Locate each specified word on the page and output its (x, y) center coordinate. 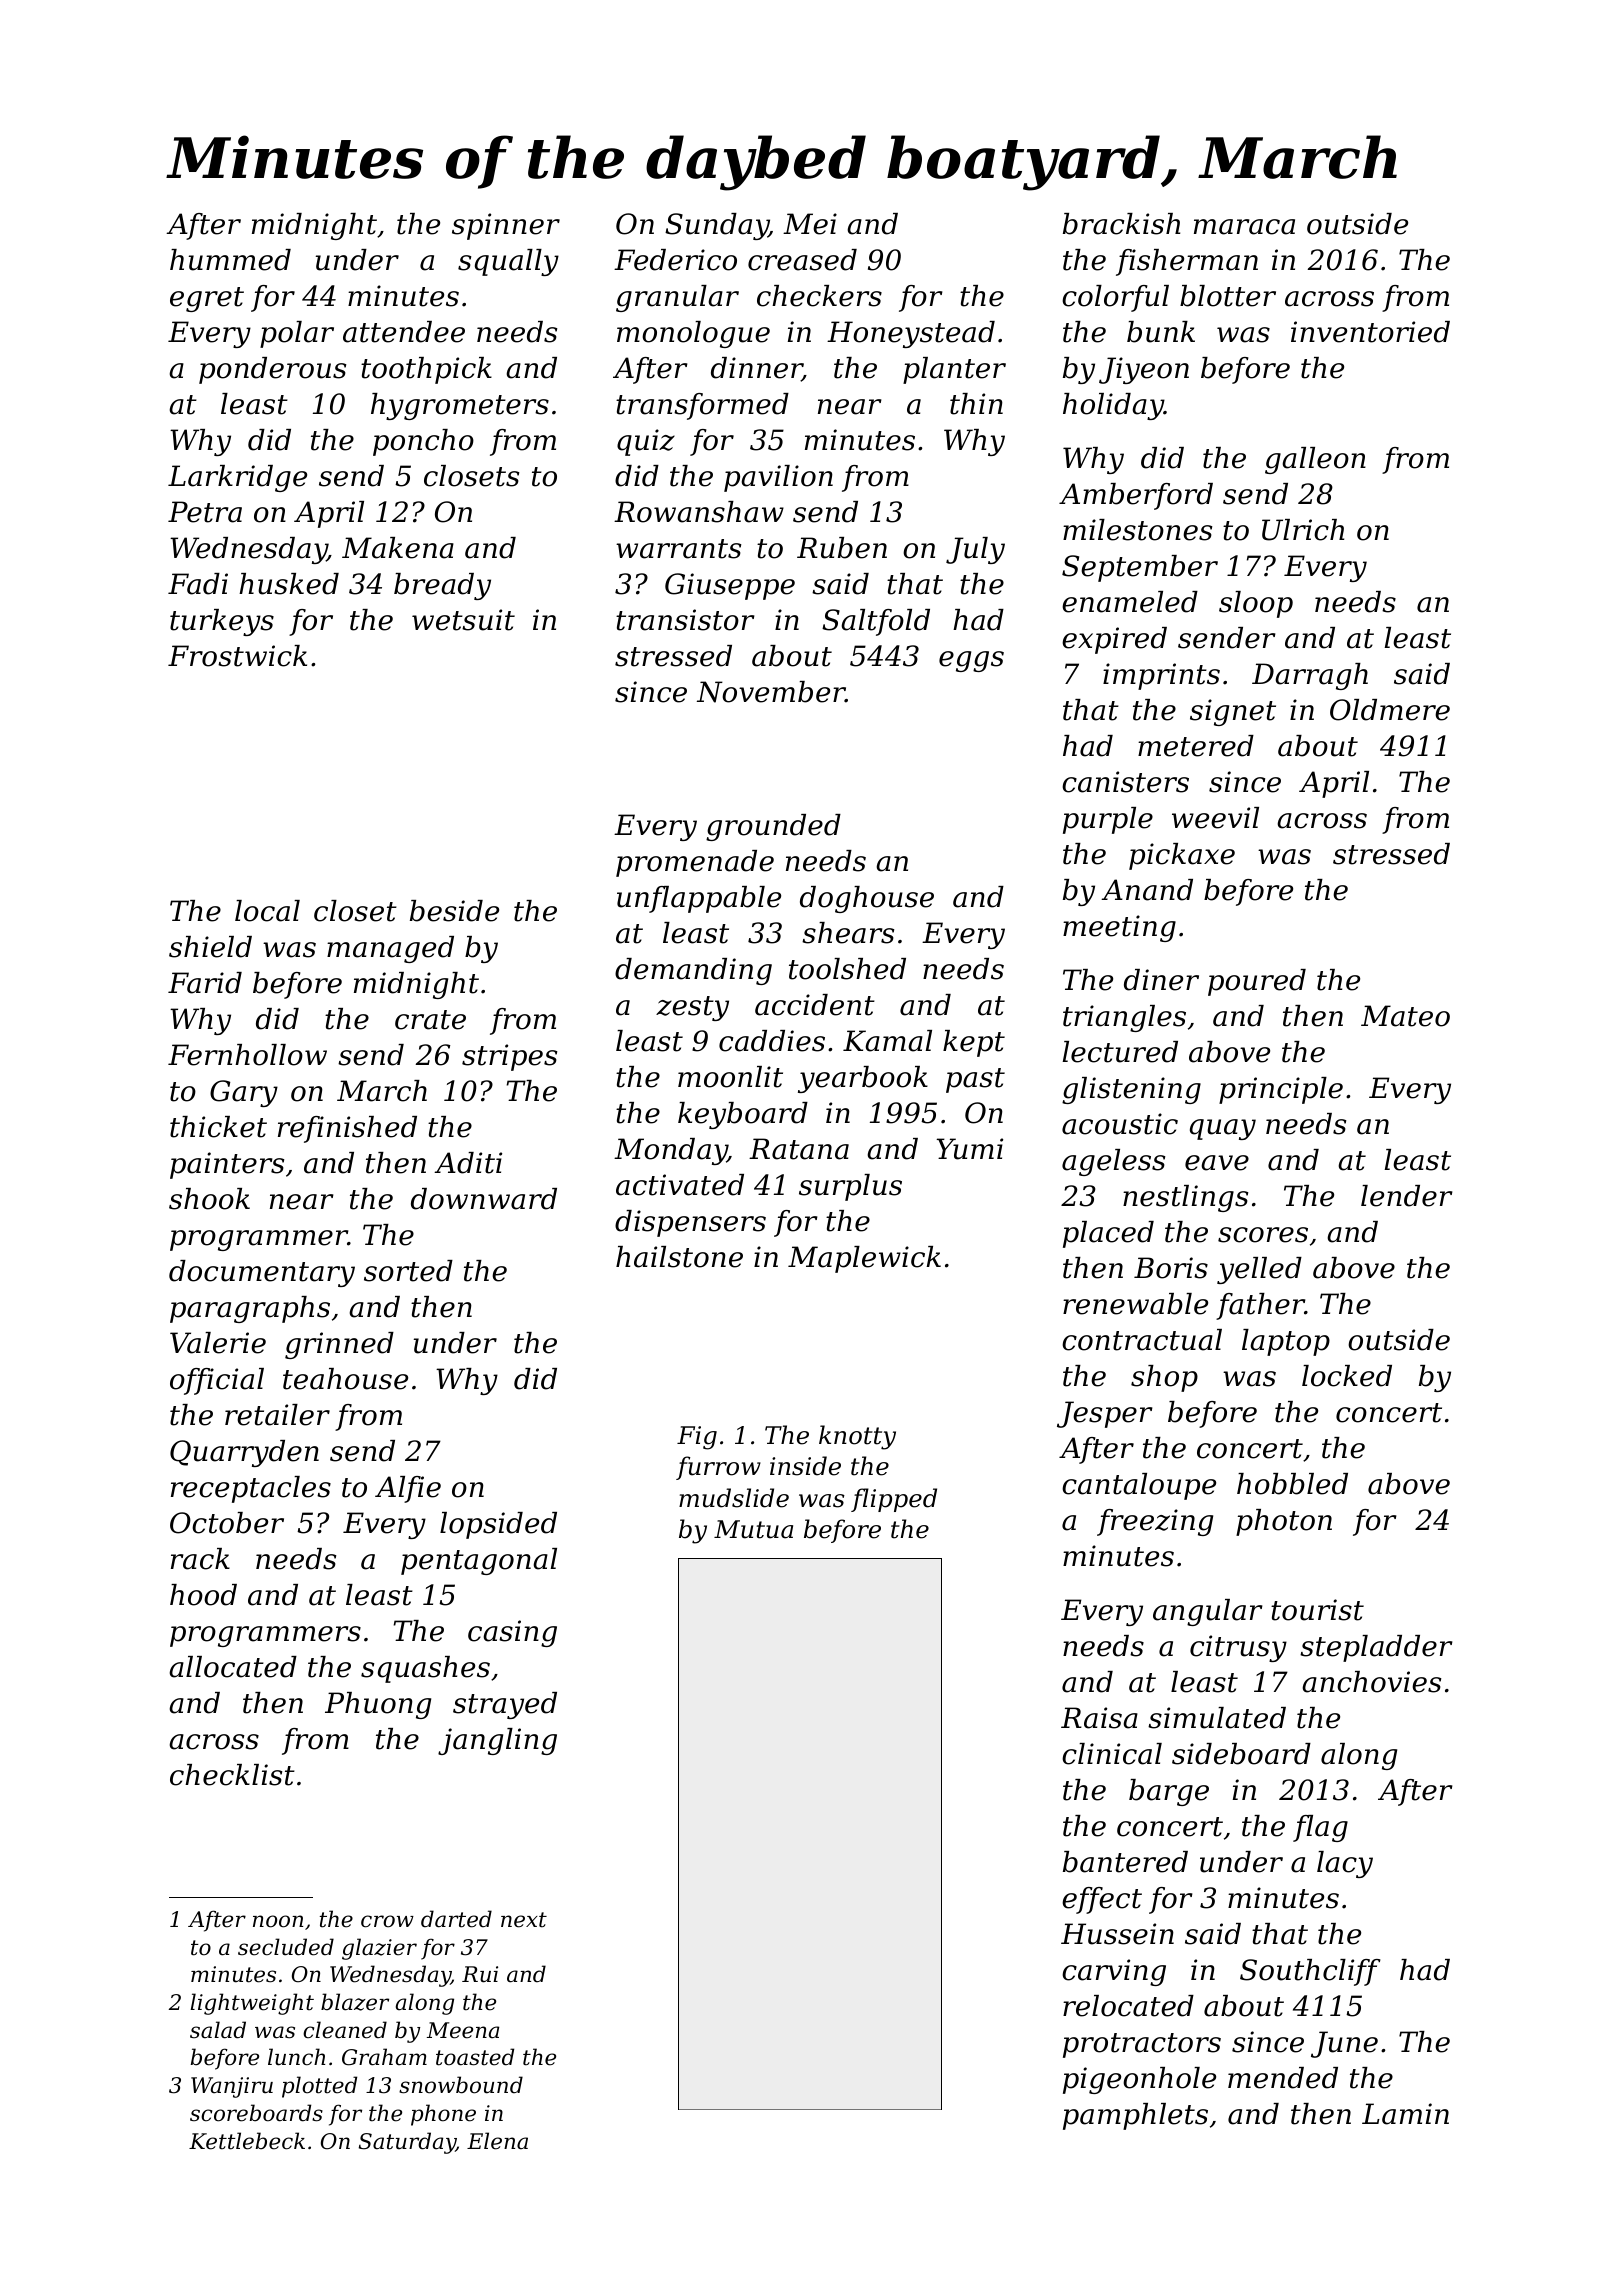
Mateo (1405, 1016)
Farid (205, 983)
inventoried (1370, 332)
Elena (497, 2141)
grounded (773, 827)
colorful (1115, 298)
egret (207, 299)
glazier (379, 1949)
